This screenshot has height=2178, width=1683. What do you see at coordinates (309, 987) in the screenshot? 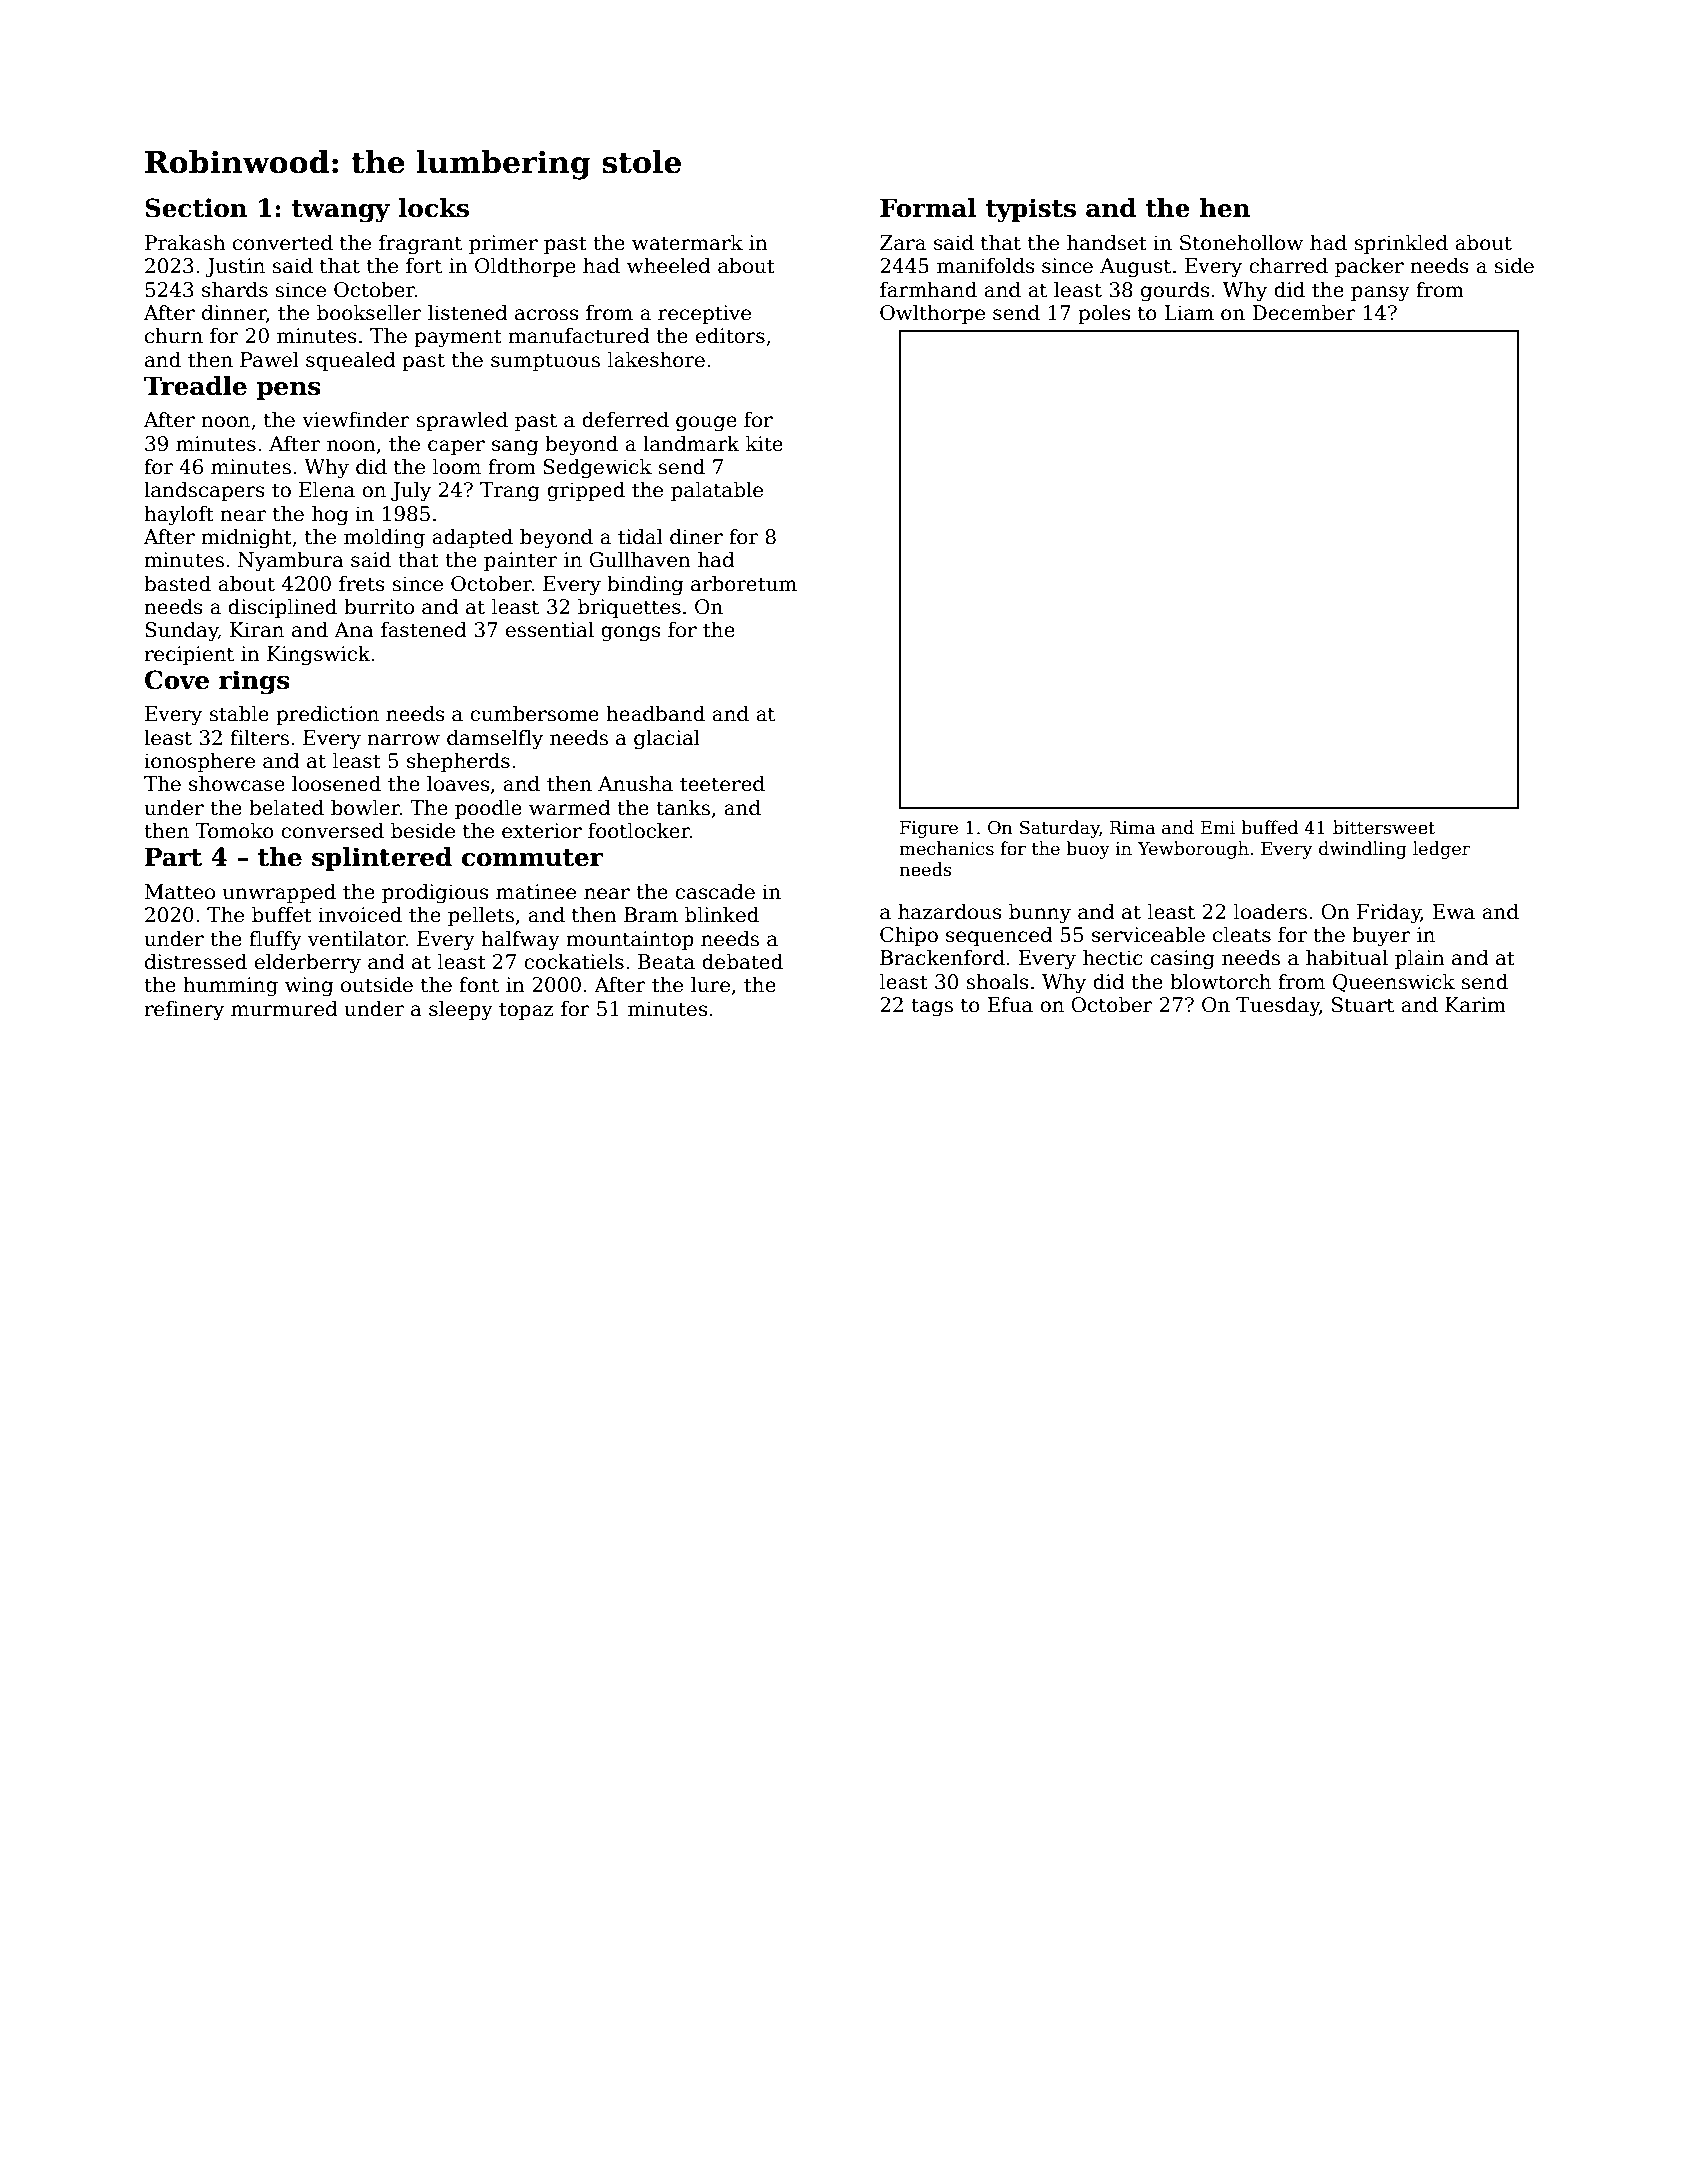
I see `wing` at bounding box center [309, 987].
